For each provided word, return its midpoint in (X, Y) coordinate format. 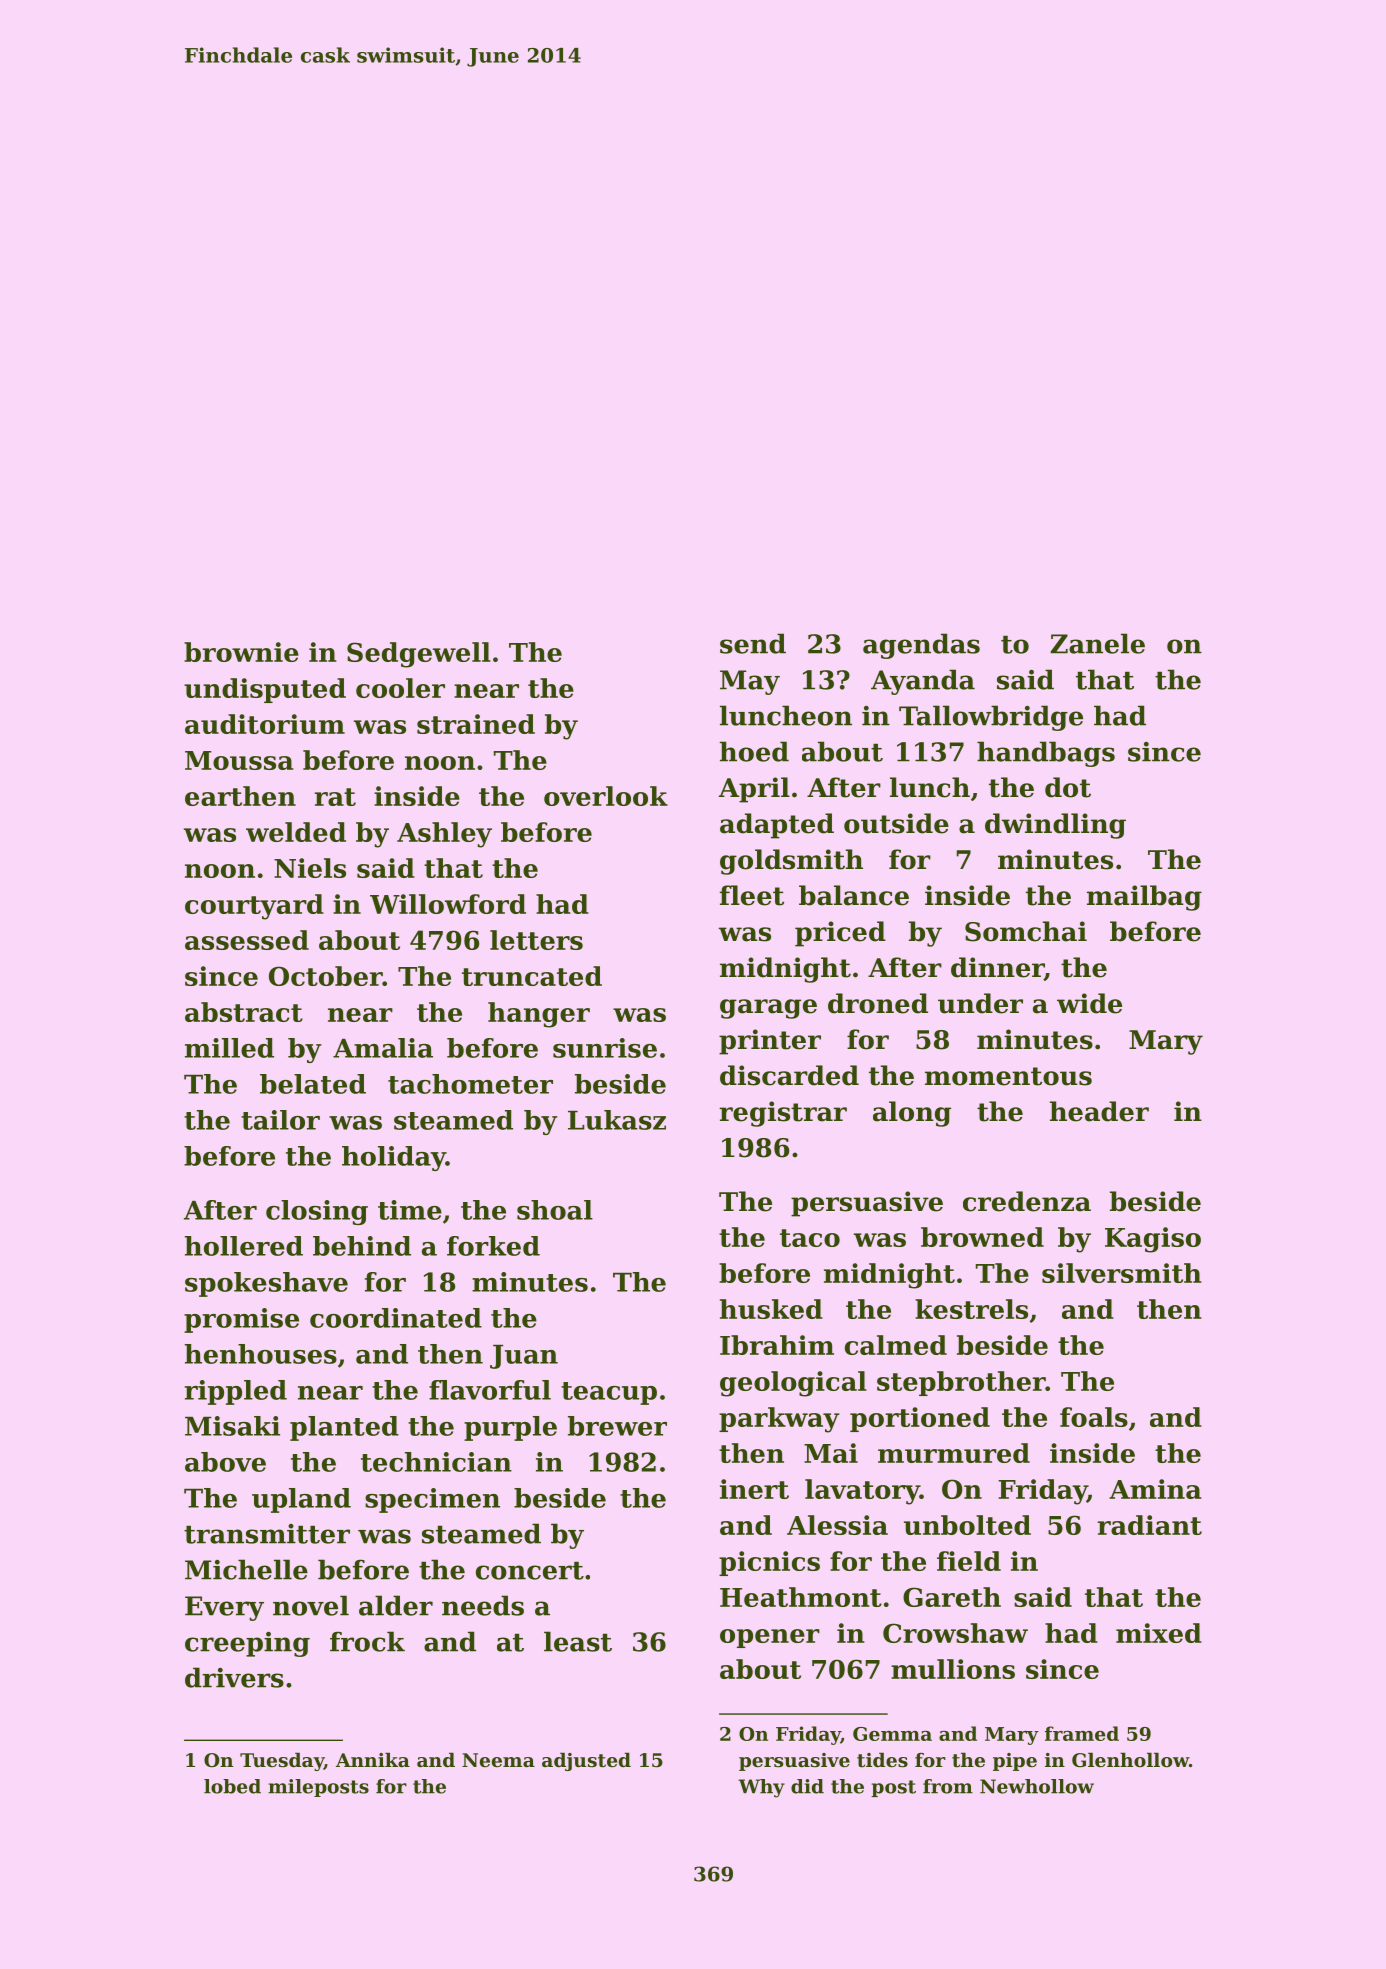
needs (483, 1605)
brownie (241, 652)
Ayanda (923, 682)
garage (768, 1009)
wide (1089, 1003)
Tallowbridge (991, 718)
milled (229, 1048)
